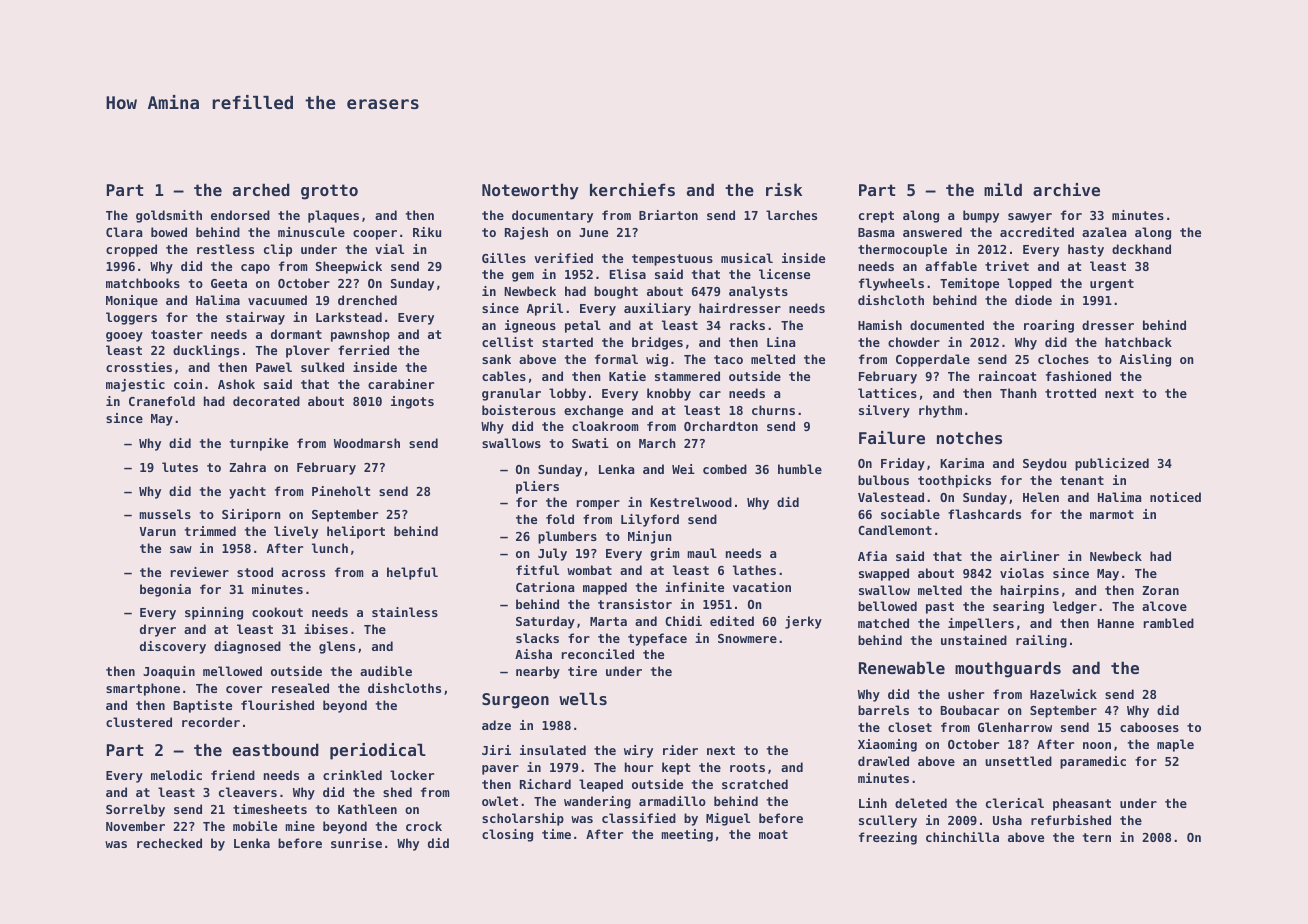 This screenshot has height=924, width=1308. Describe the element at coordinates (932, 232) in the screenshot. I see `answered` at that location.
